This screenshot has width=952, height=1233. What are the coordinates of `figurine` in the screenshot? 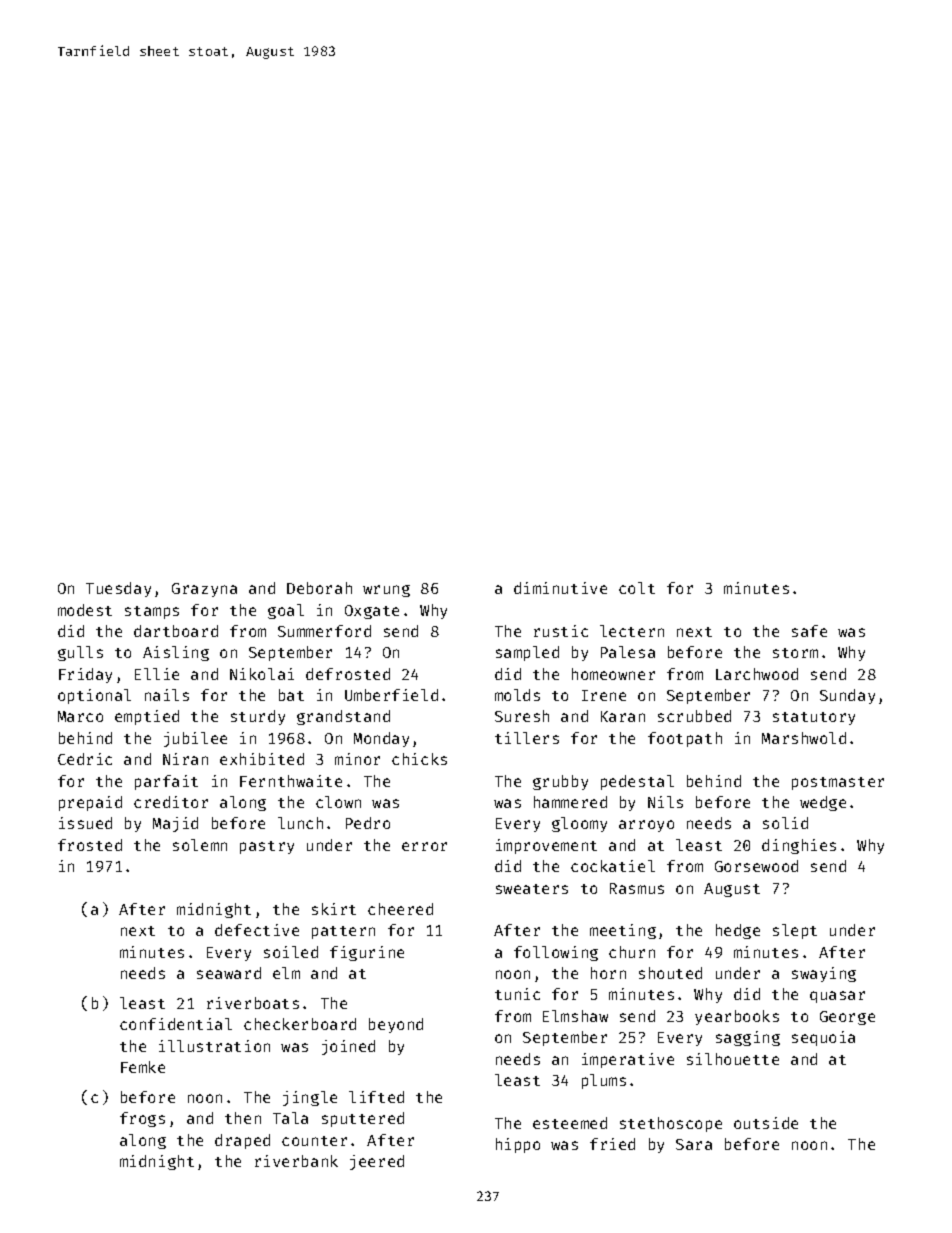 It's located at (367, 953).
